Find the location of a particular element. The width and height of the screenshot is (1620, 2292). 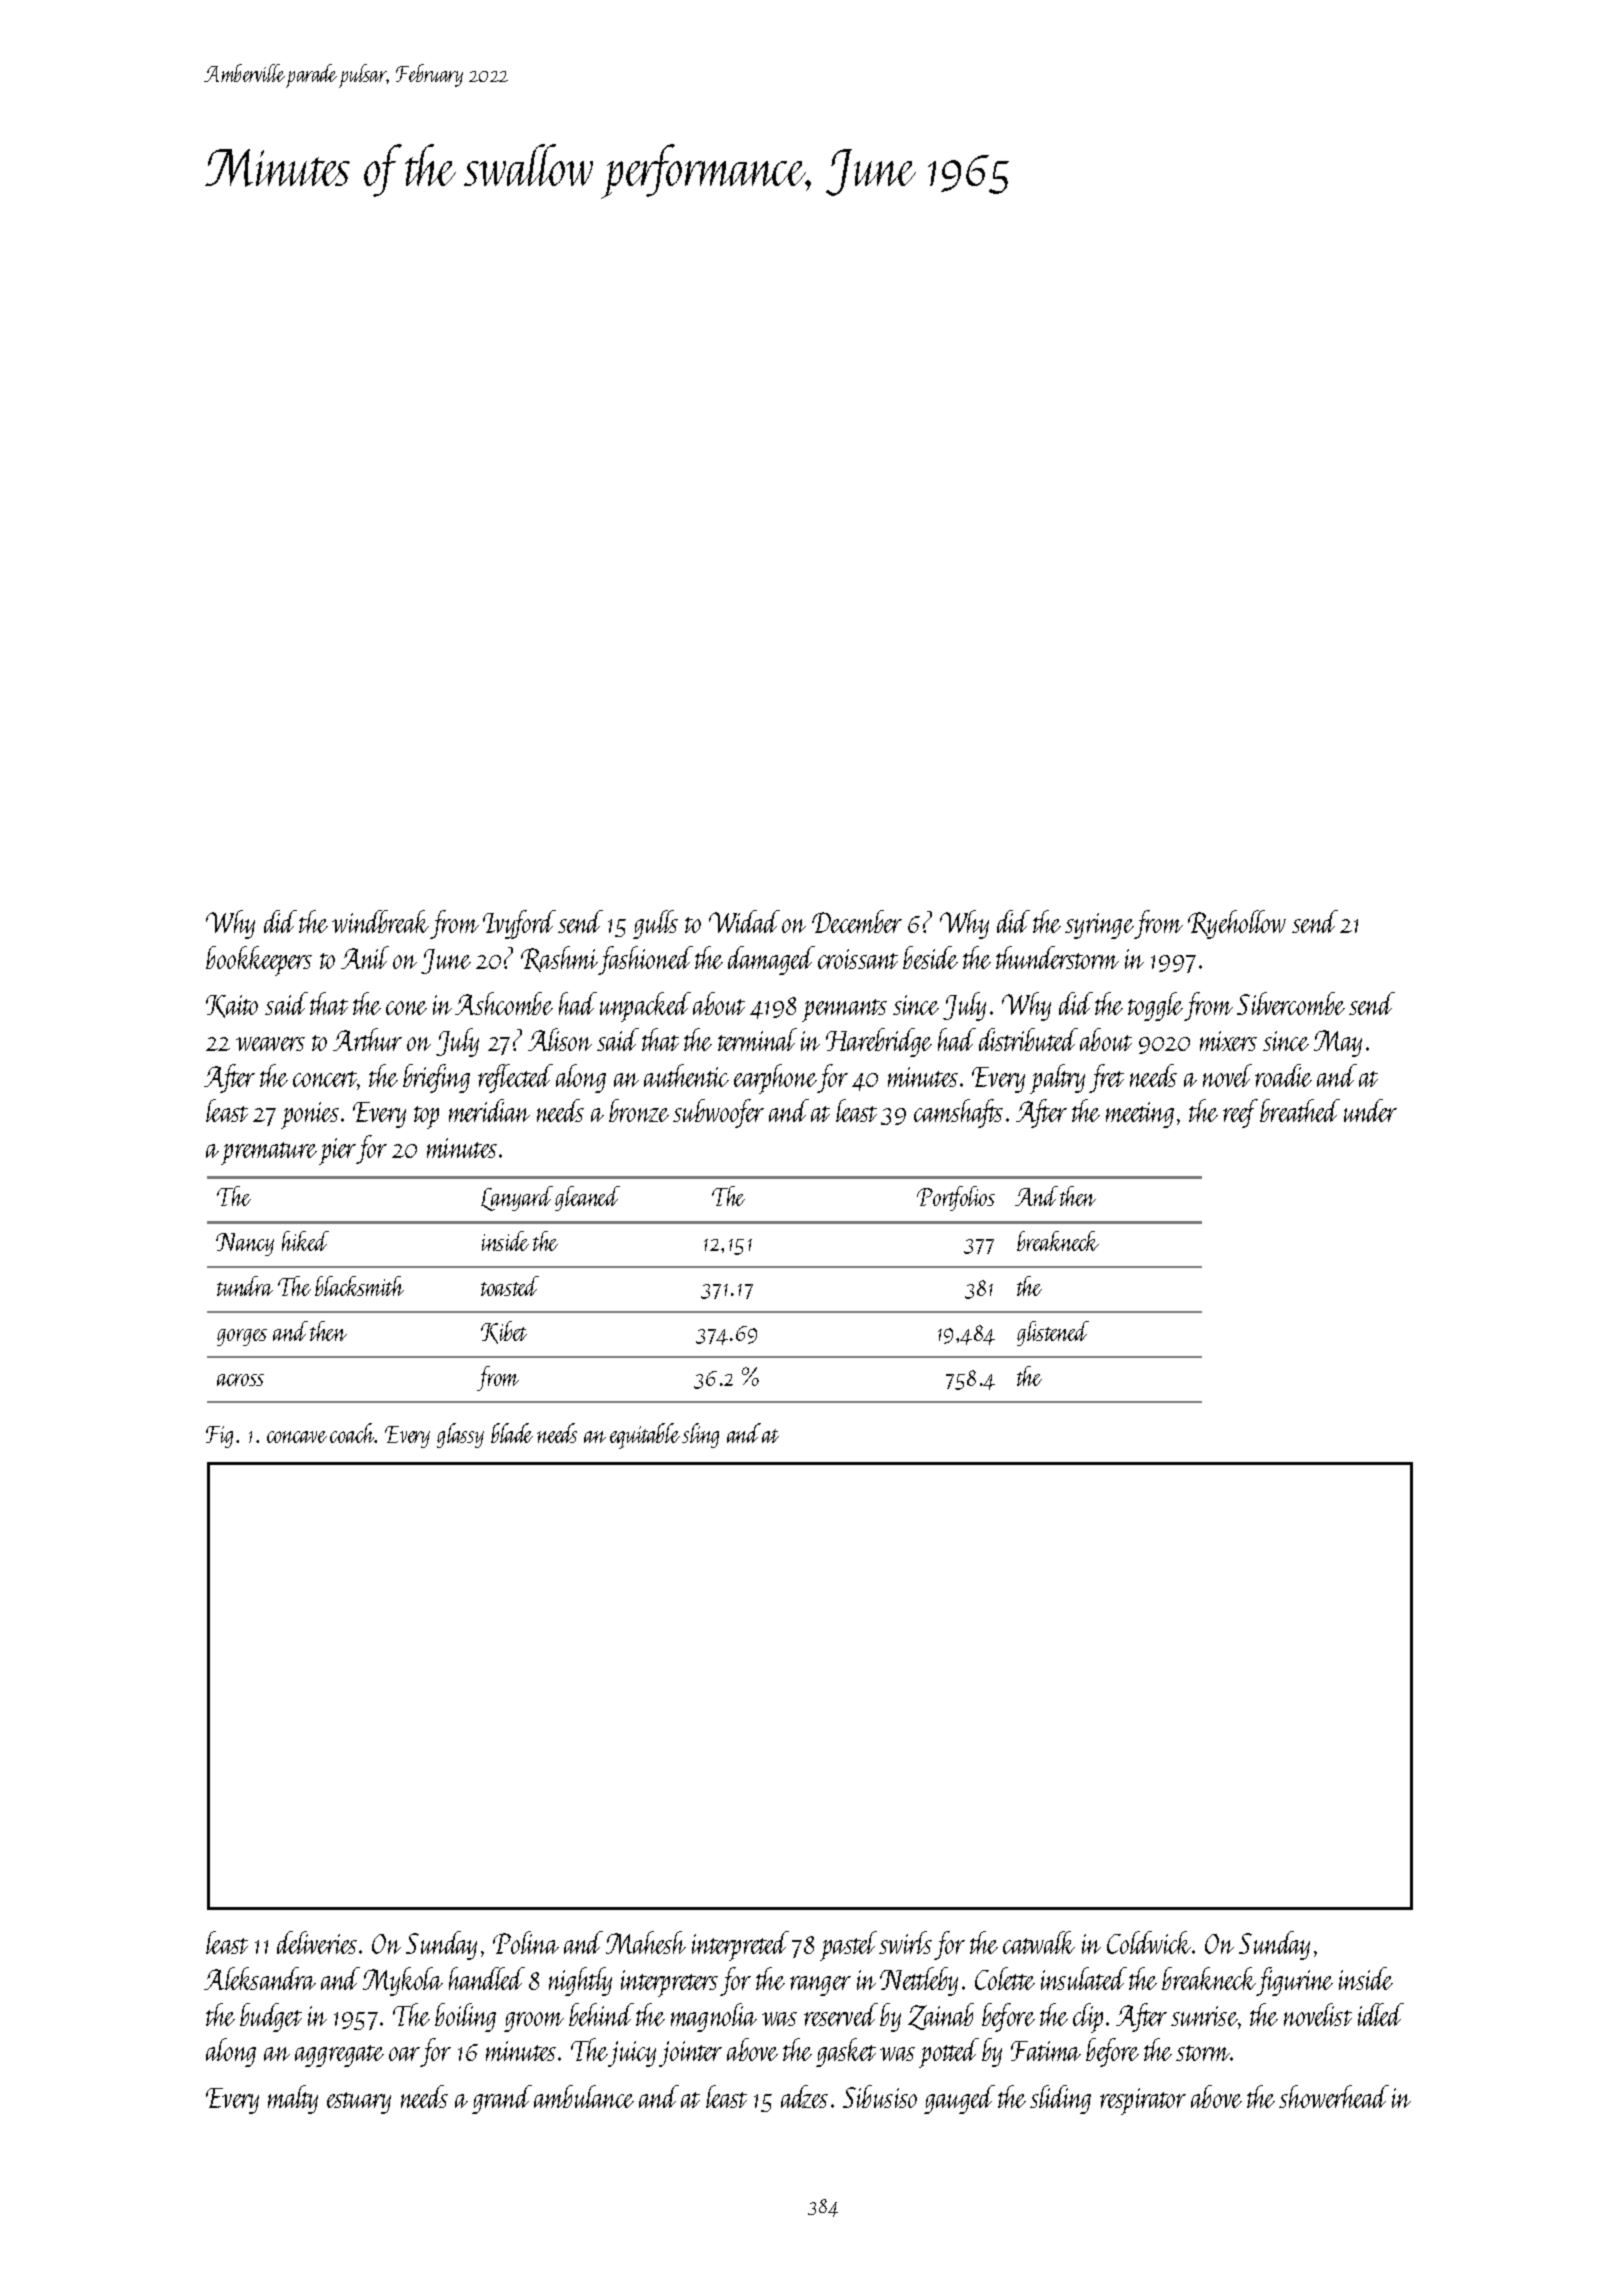

boiling is located at coordinates (465, 2017).
